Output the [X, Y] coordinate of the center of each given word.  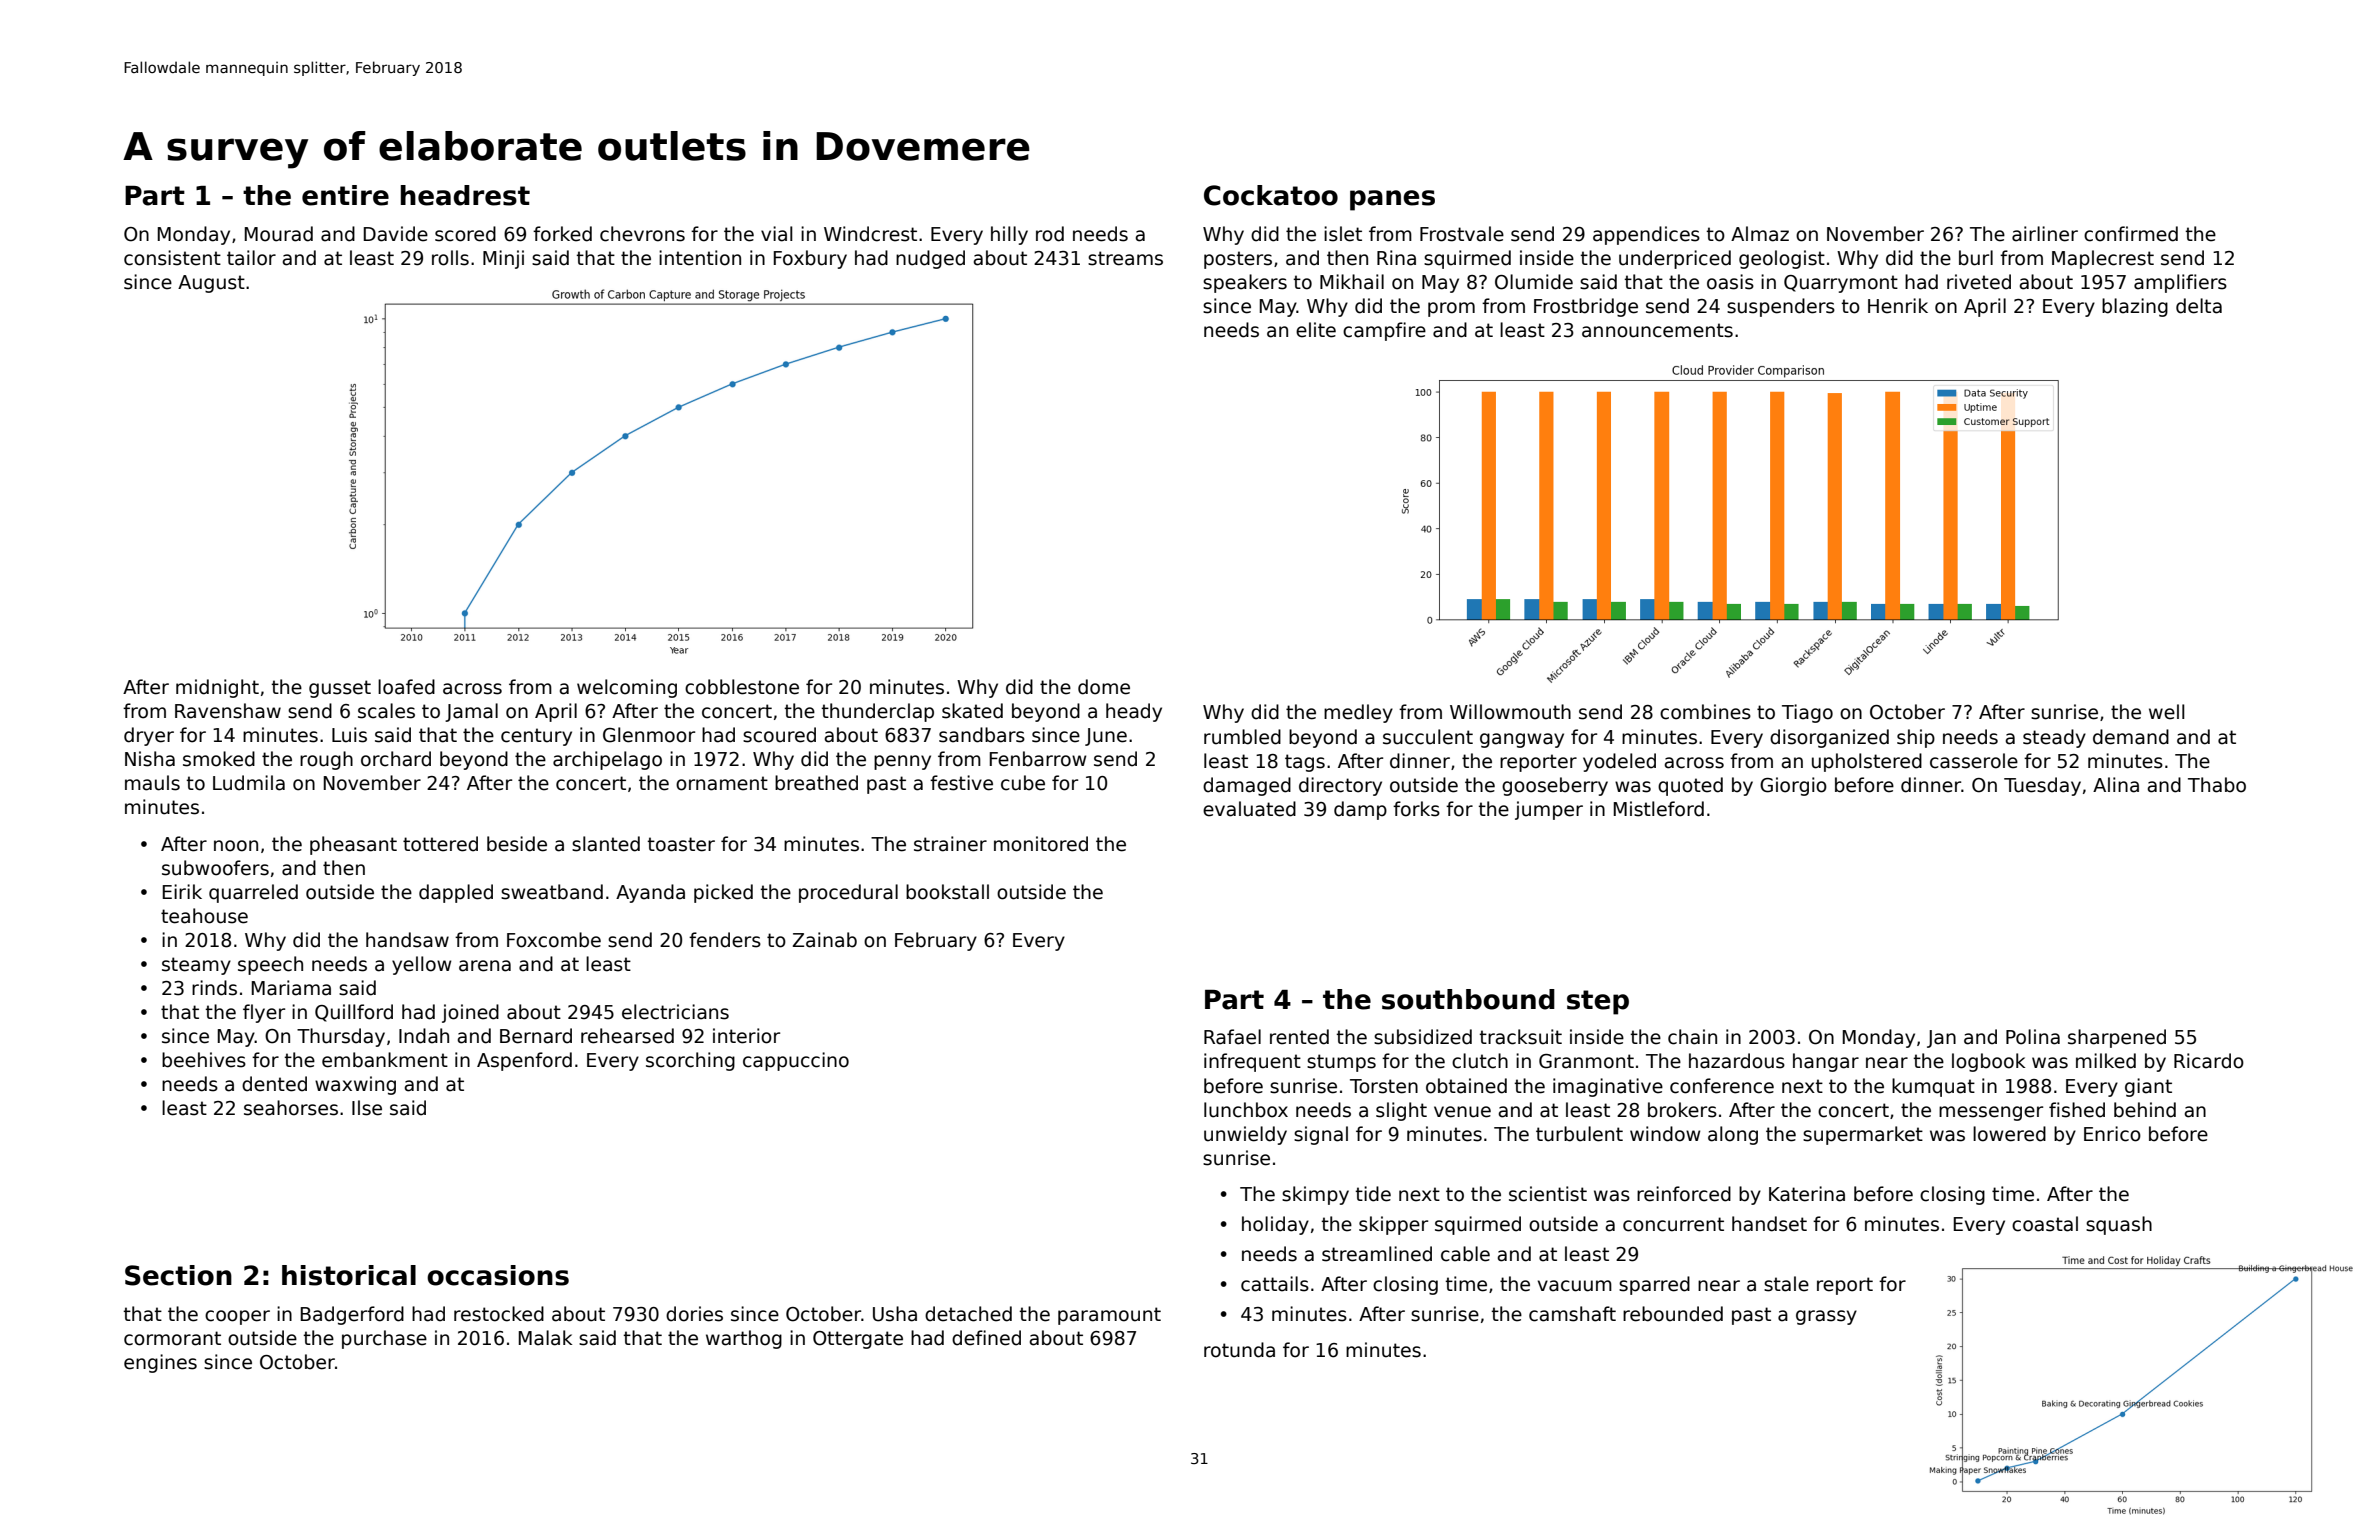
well [2167, 712]
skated [972, 711]
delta [2199, 306]
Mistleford [1659, 809]
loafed [406, 687]
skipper [1393, 1225]
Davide [396, 234]
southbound [1468, 999]
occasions [498, 1275]
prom [1451, 309]
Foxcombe [554, 940]
